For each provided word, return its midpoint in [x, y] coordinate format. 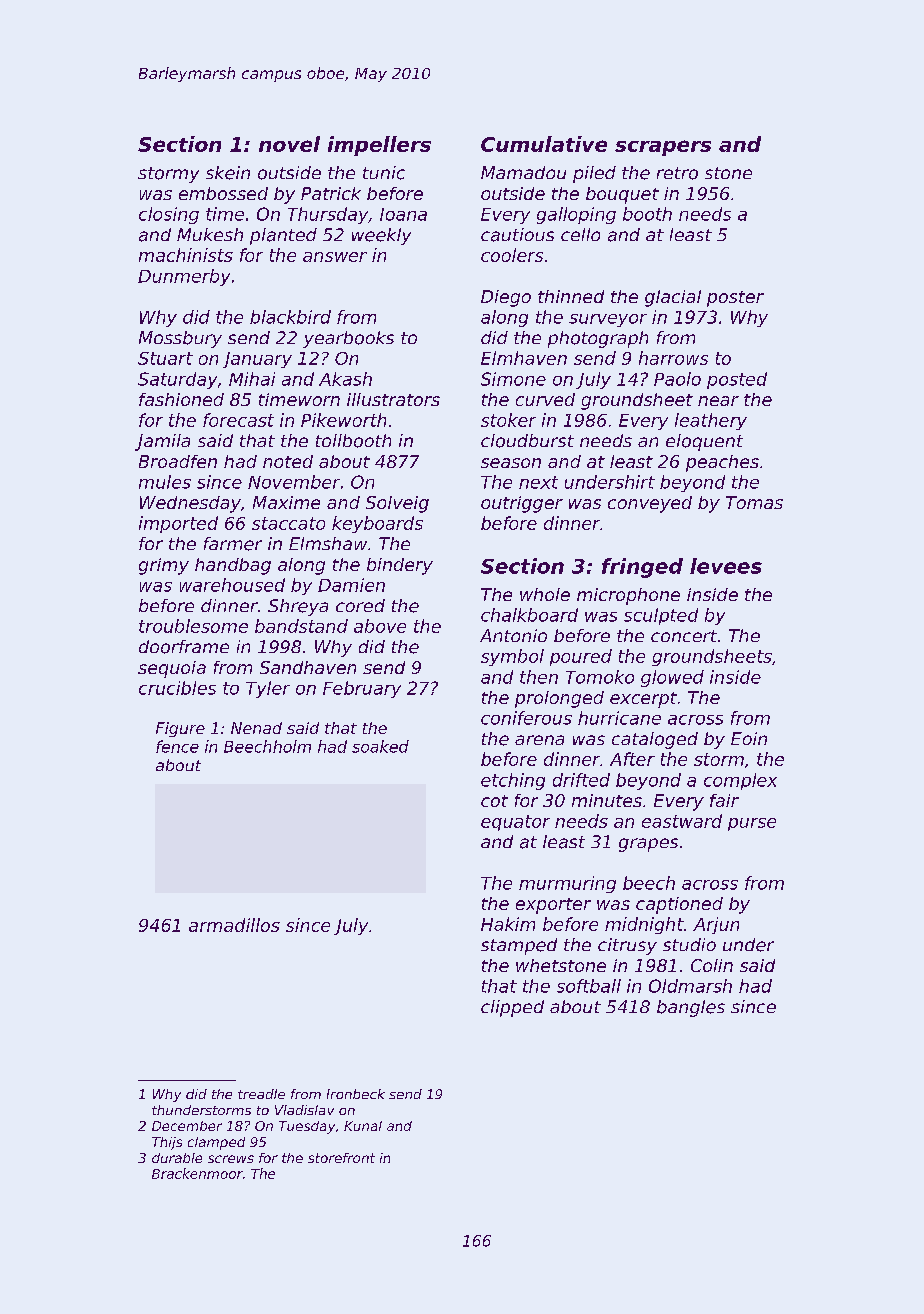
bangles [691, 1008]
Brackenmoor [197, 1173]
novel [289, 144]
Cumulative [544, 144]
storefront [341, 1158]
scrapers [663, 148]
